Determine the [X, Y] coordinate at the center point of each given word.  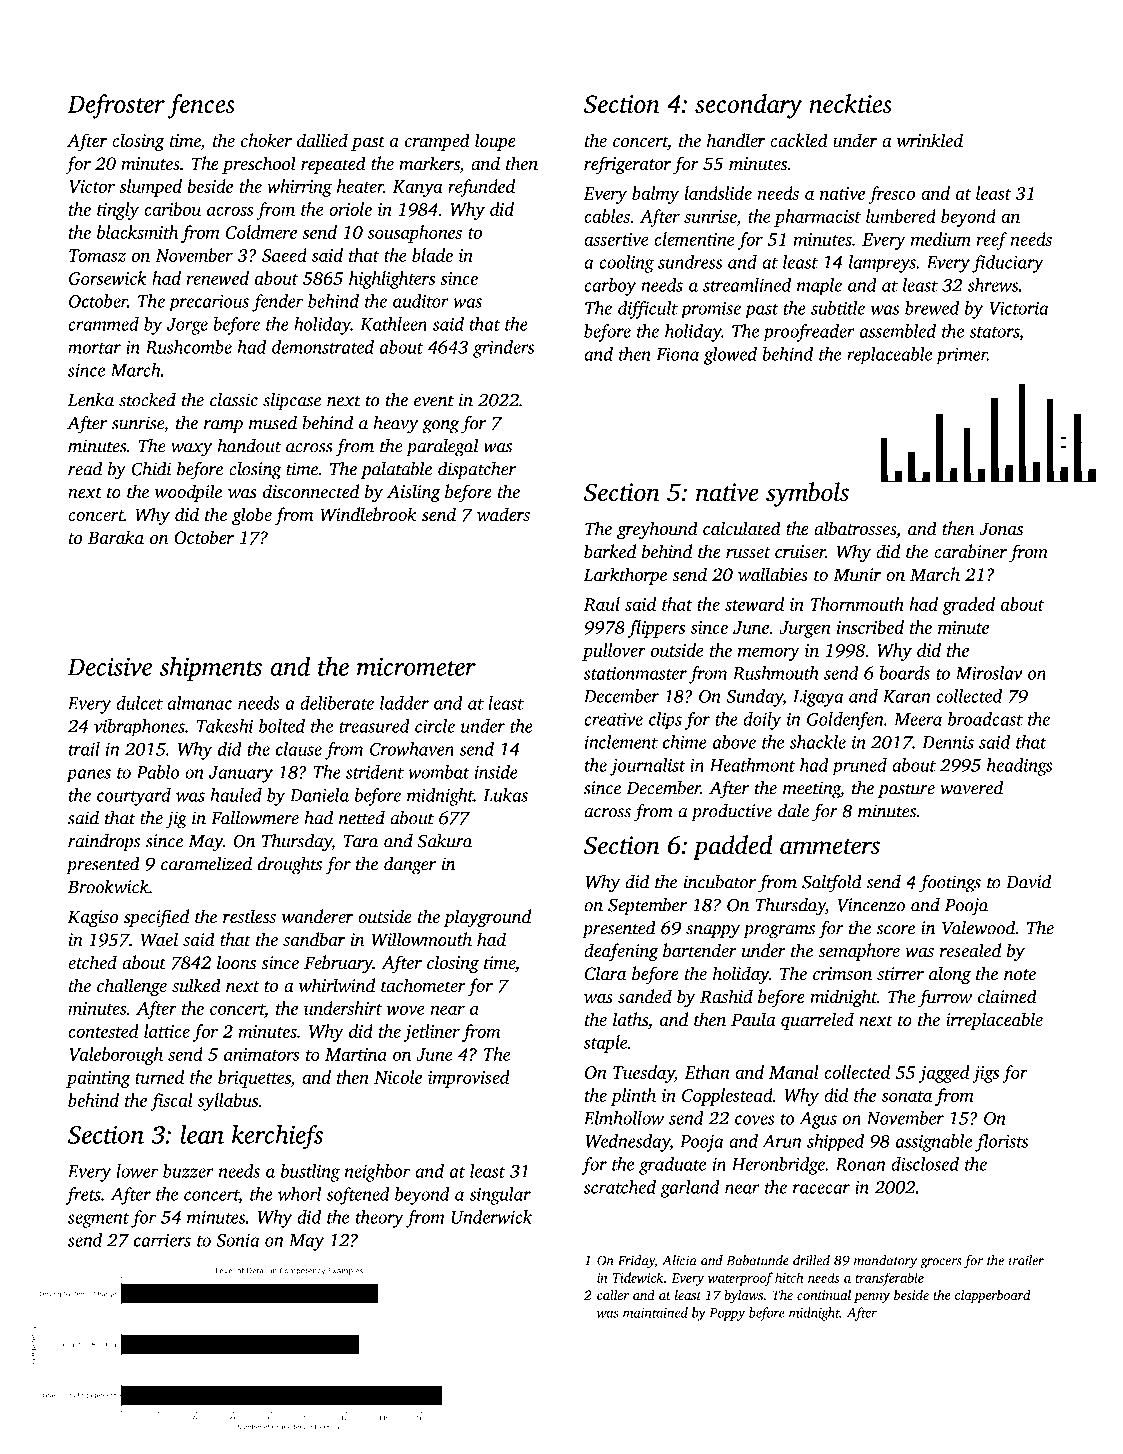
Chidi [151, 468]
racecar [821, 1189]
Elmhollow [624, 1118]
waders [503, 514]
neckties [850, 103]
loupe [495, 142]
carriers [162, 1240]
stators [994, 332]
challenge [132, 987]
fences [201, 106]
